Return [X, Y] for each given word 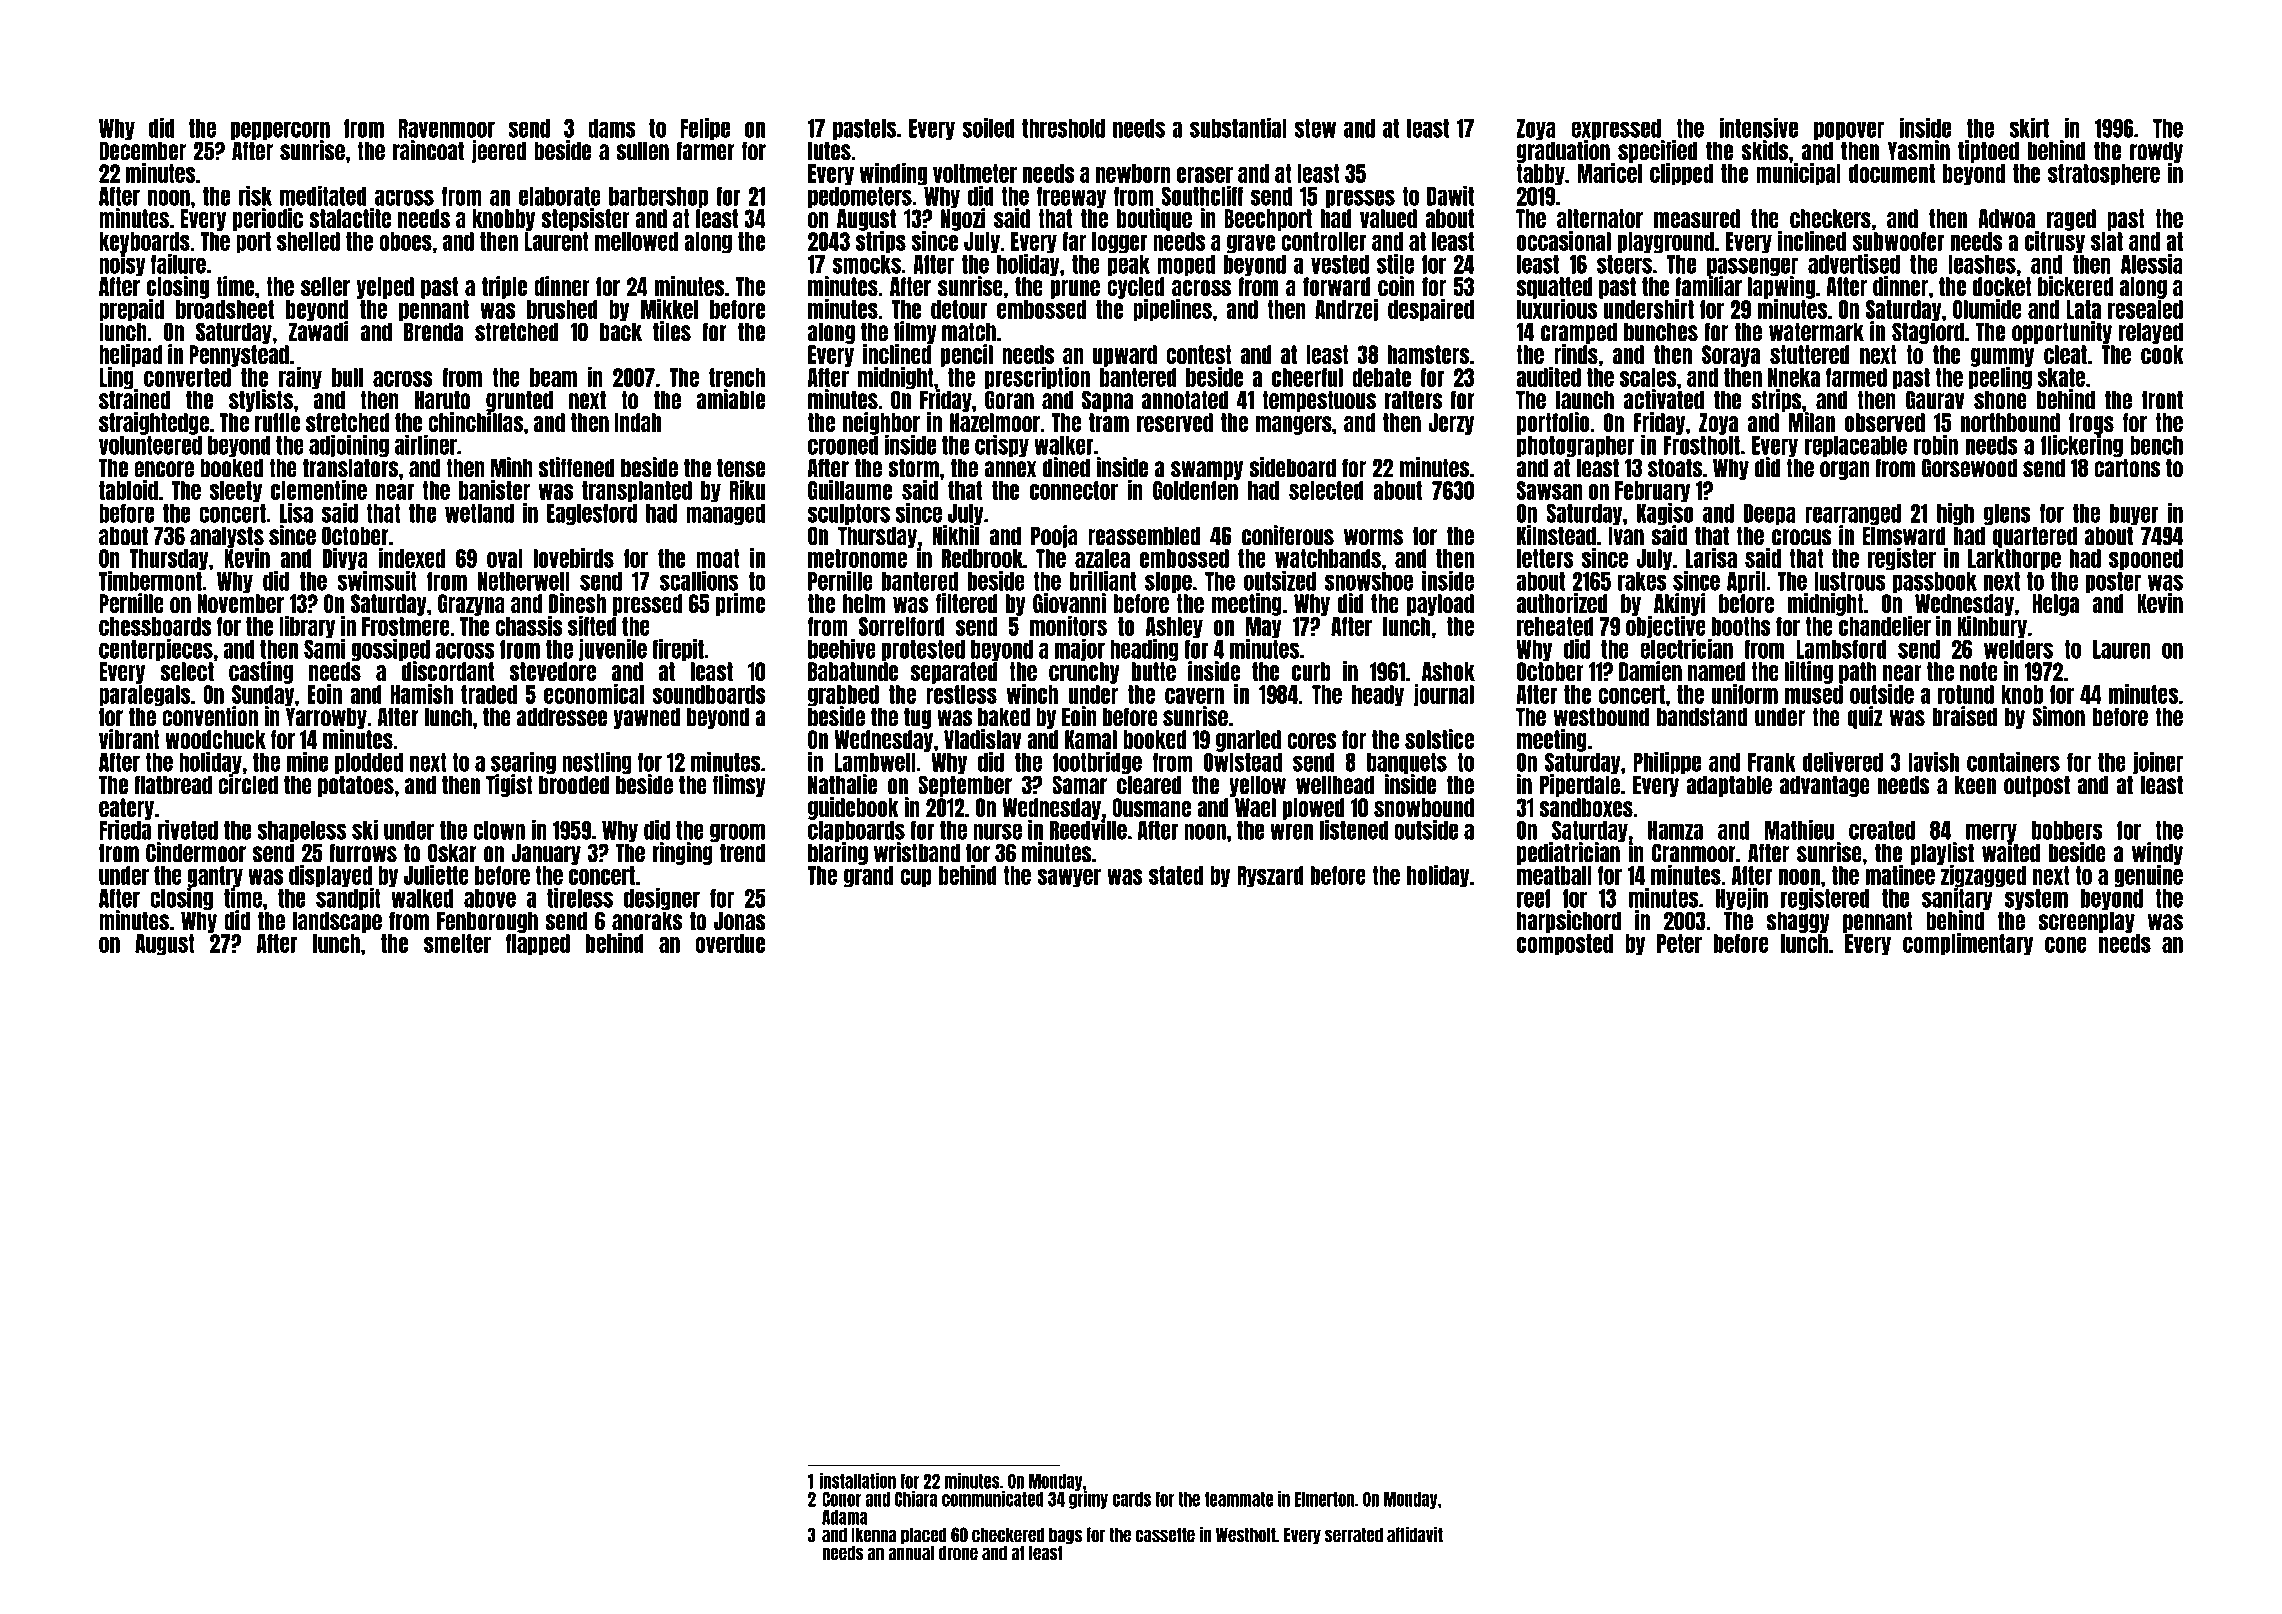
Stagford [1928, 333]
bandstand [1702, 717]
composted [1565, 945]
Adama [845, 1517]
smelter [457, 943]
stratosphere [2104, 175]
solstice [1439, 739]
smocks [867, 264]
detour [959, 309]
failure [178, 263]
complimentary [1968, 944]
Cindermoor [196, 852]
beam [553, 377]
